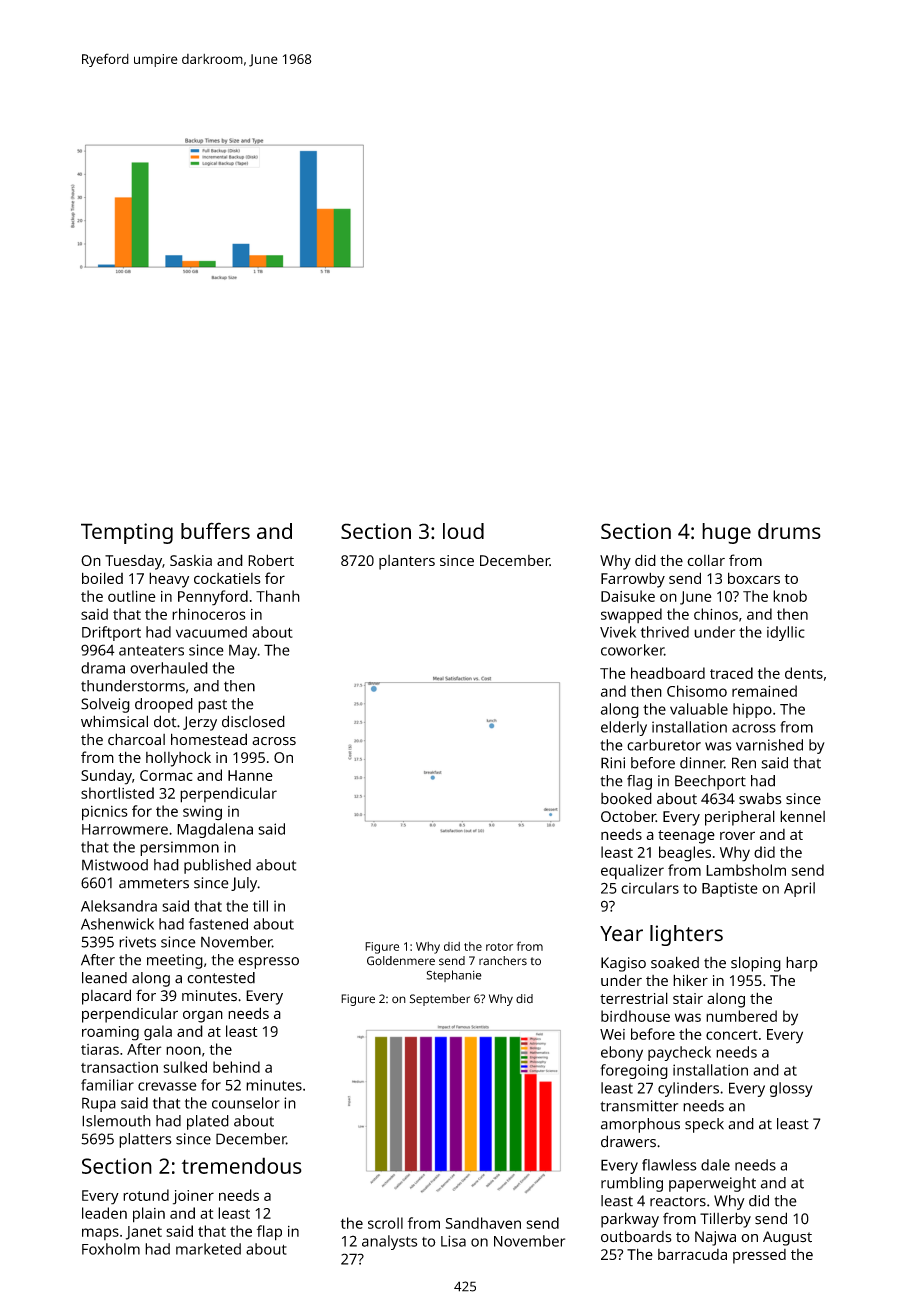 The height and width of the screenshot is (1316, 908). Describe the element at coordinates (217, 866) in the screenshot. I see `published` at that location.
